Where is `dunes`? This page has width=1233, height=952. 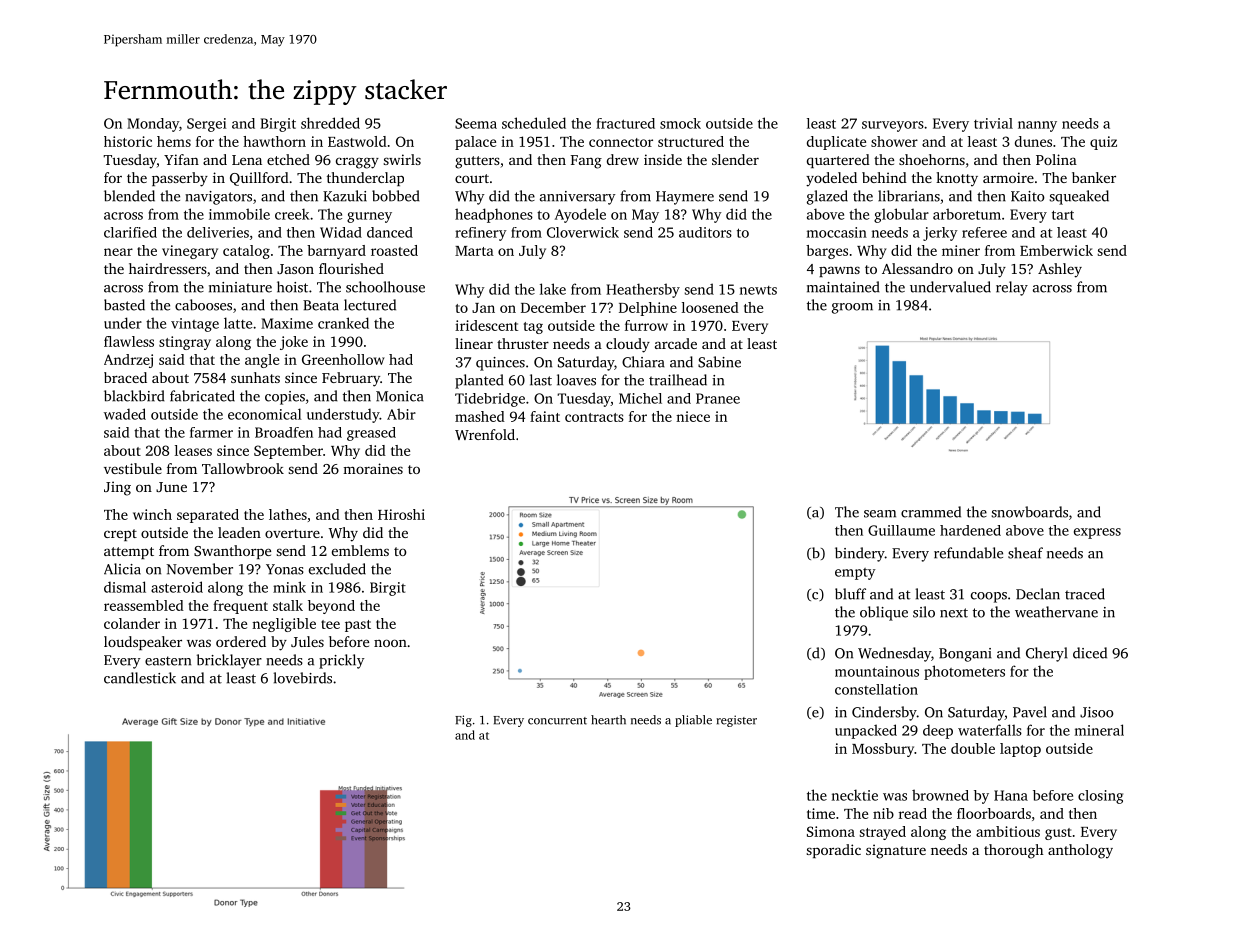
dunes is located at coordinates (1033, 141).
